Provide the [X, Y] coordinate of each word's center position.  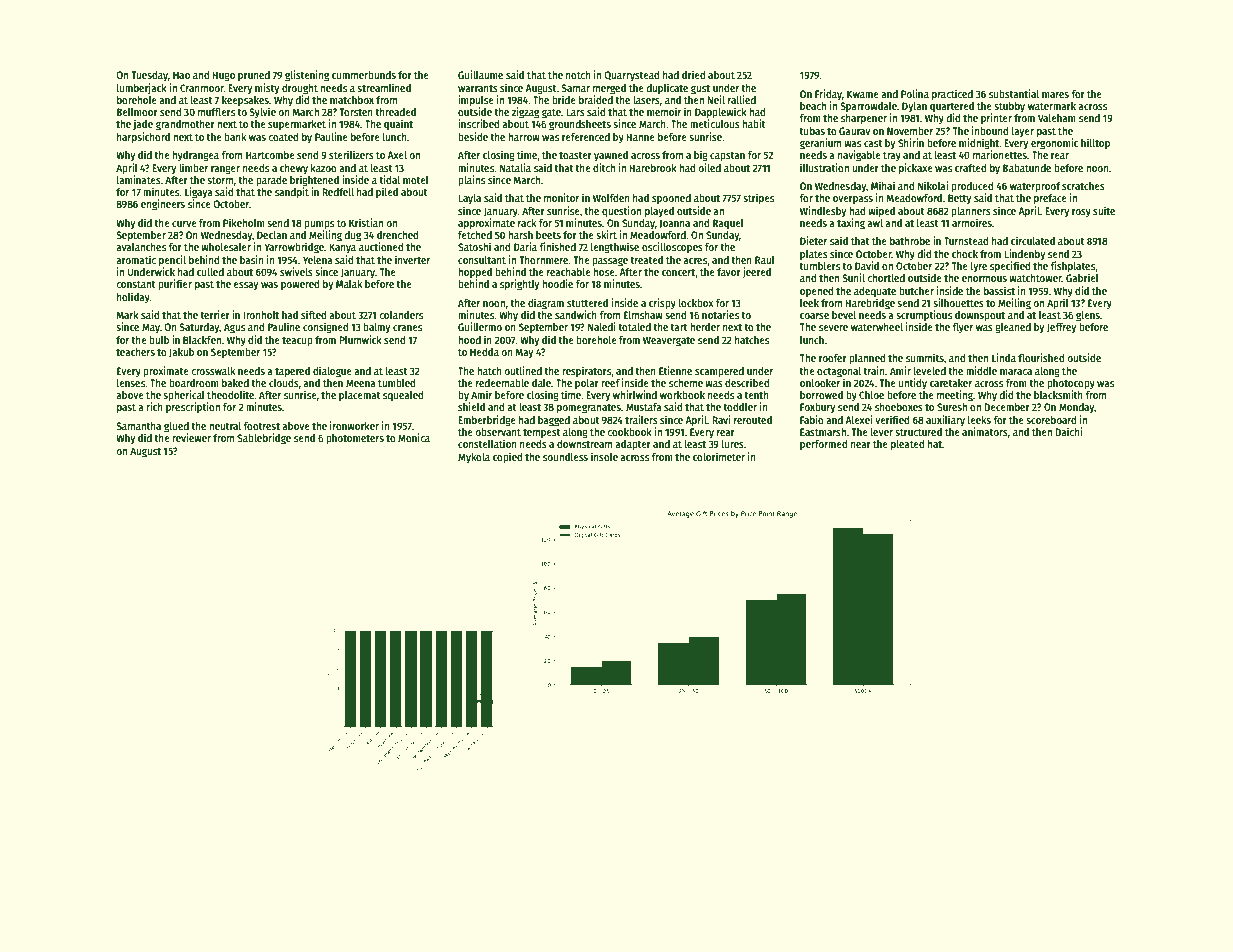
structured [918, 432]
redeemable [502, 383]
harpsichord [143, 138]
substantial [1014, 93]
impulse [476, 101]
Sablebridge [264, 439]
